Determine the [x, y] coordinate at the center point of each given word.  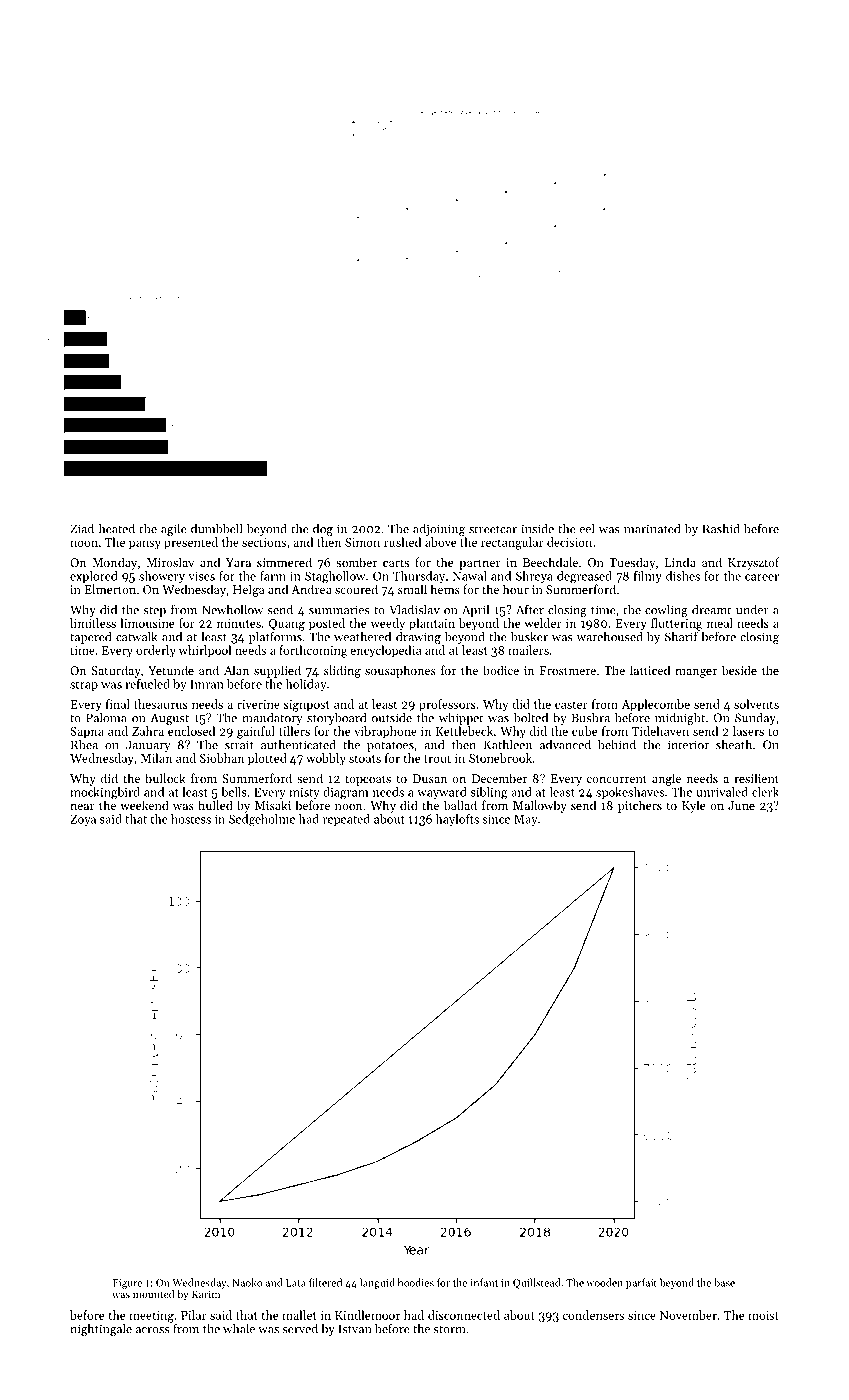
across [152, 1330]
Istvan [354, 1329]
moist [763, 1315]
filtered [325, 1282]
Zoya [83, 820]
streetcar [493, 529]
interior [688, 745]
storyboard [336, 719]
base [724, 1282]
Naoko [247, 1282]
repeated [346, 820]
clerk [765, 792]
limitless [93, 623]
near [82, 807]
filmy [648, 577]
